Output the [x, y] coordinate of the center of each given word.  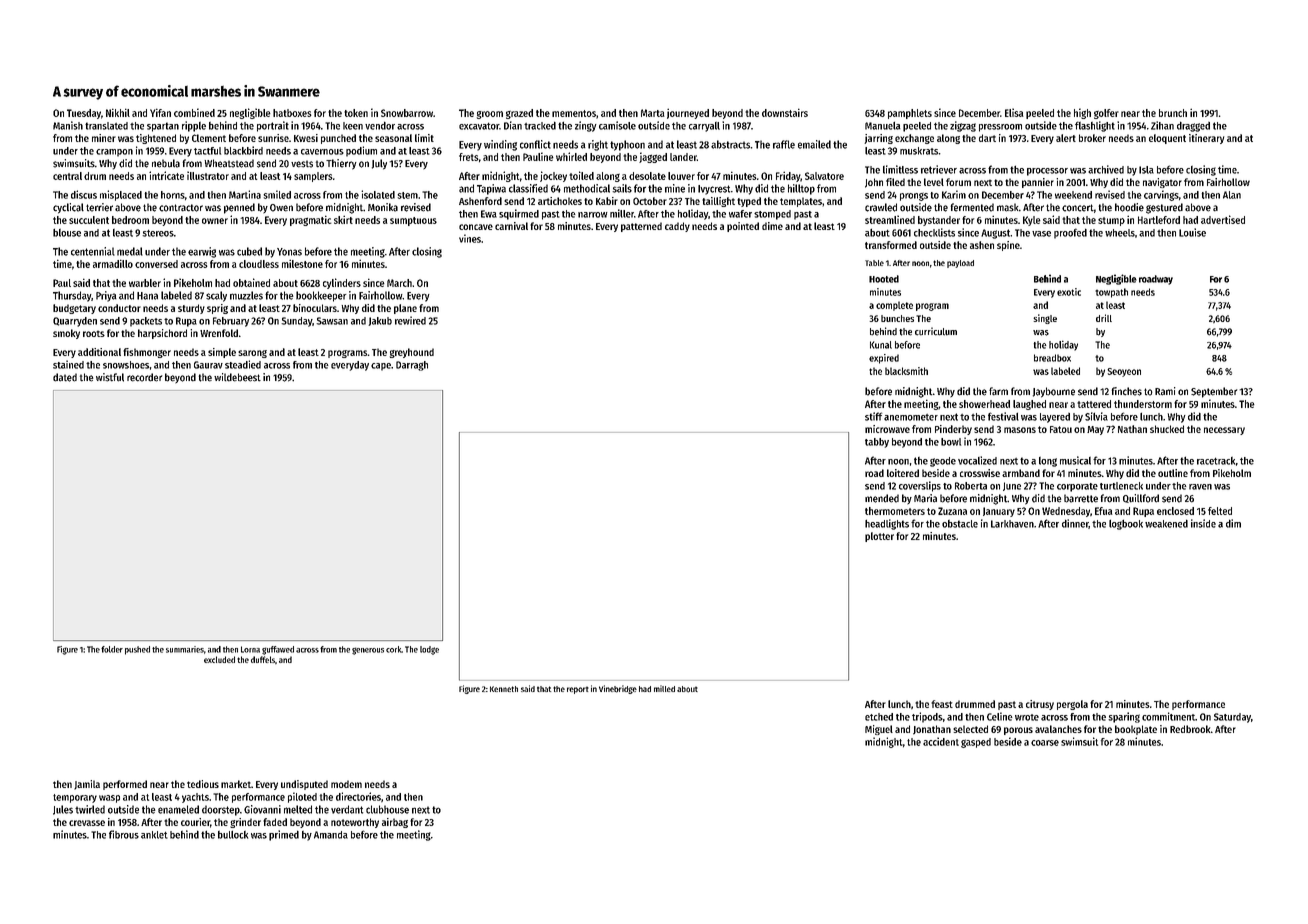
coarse [1045, 743]
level [934, 182]
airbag [395, 823]
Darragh [412, 366]
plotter [879, 537]
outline [1173, 473]
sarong [252, 354]
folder [112, 649]
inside [1203, 523]
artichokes [560, 201]
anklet [154, 835]
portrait [273, 126]
